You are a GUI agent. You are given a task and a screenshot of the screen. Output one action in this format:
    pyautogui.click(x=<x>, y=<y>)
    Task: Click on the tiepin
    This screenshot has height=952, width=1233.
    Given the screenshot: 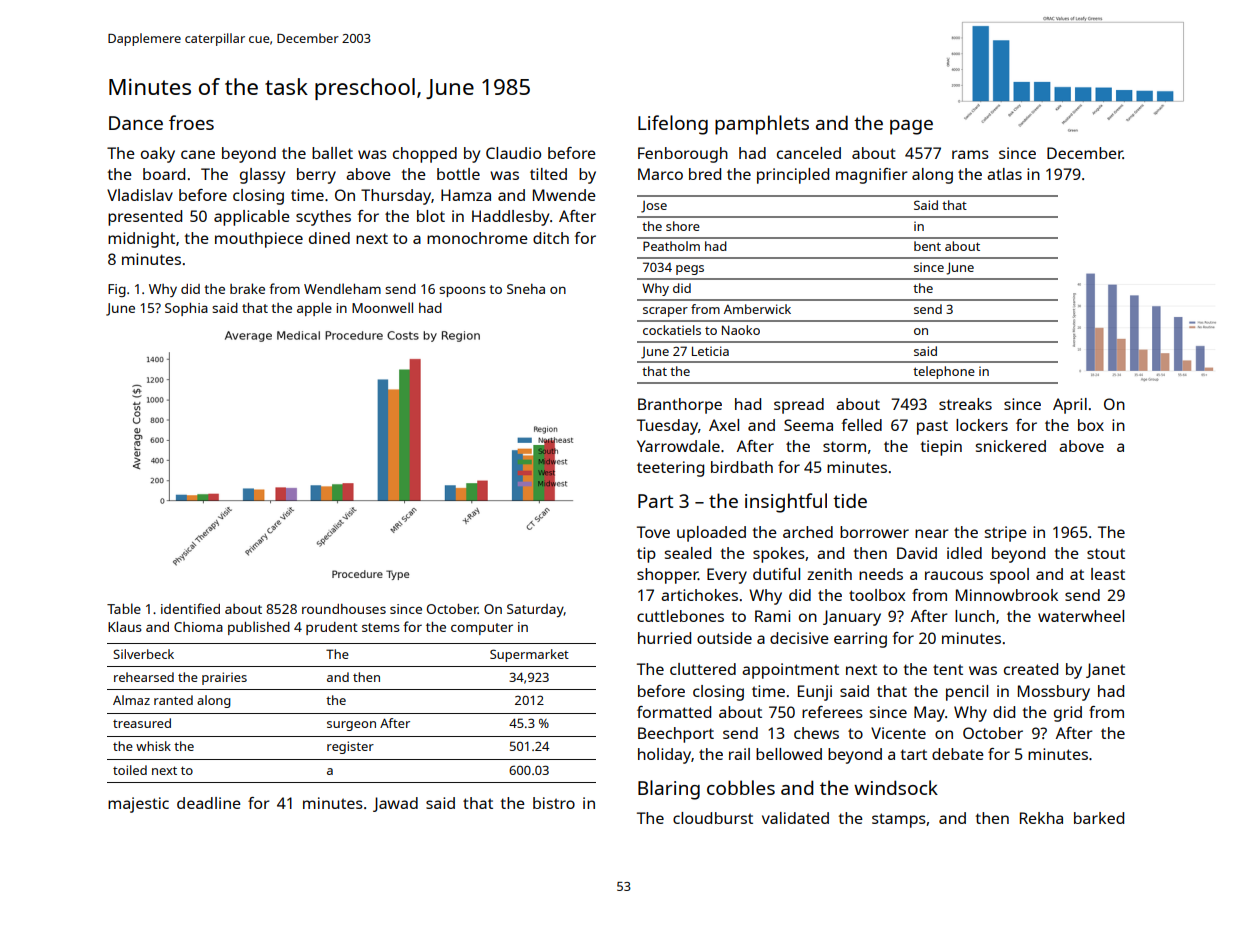 What is the action you would take?
    pyautogui.click(x=941, y=448)
